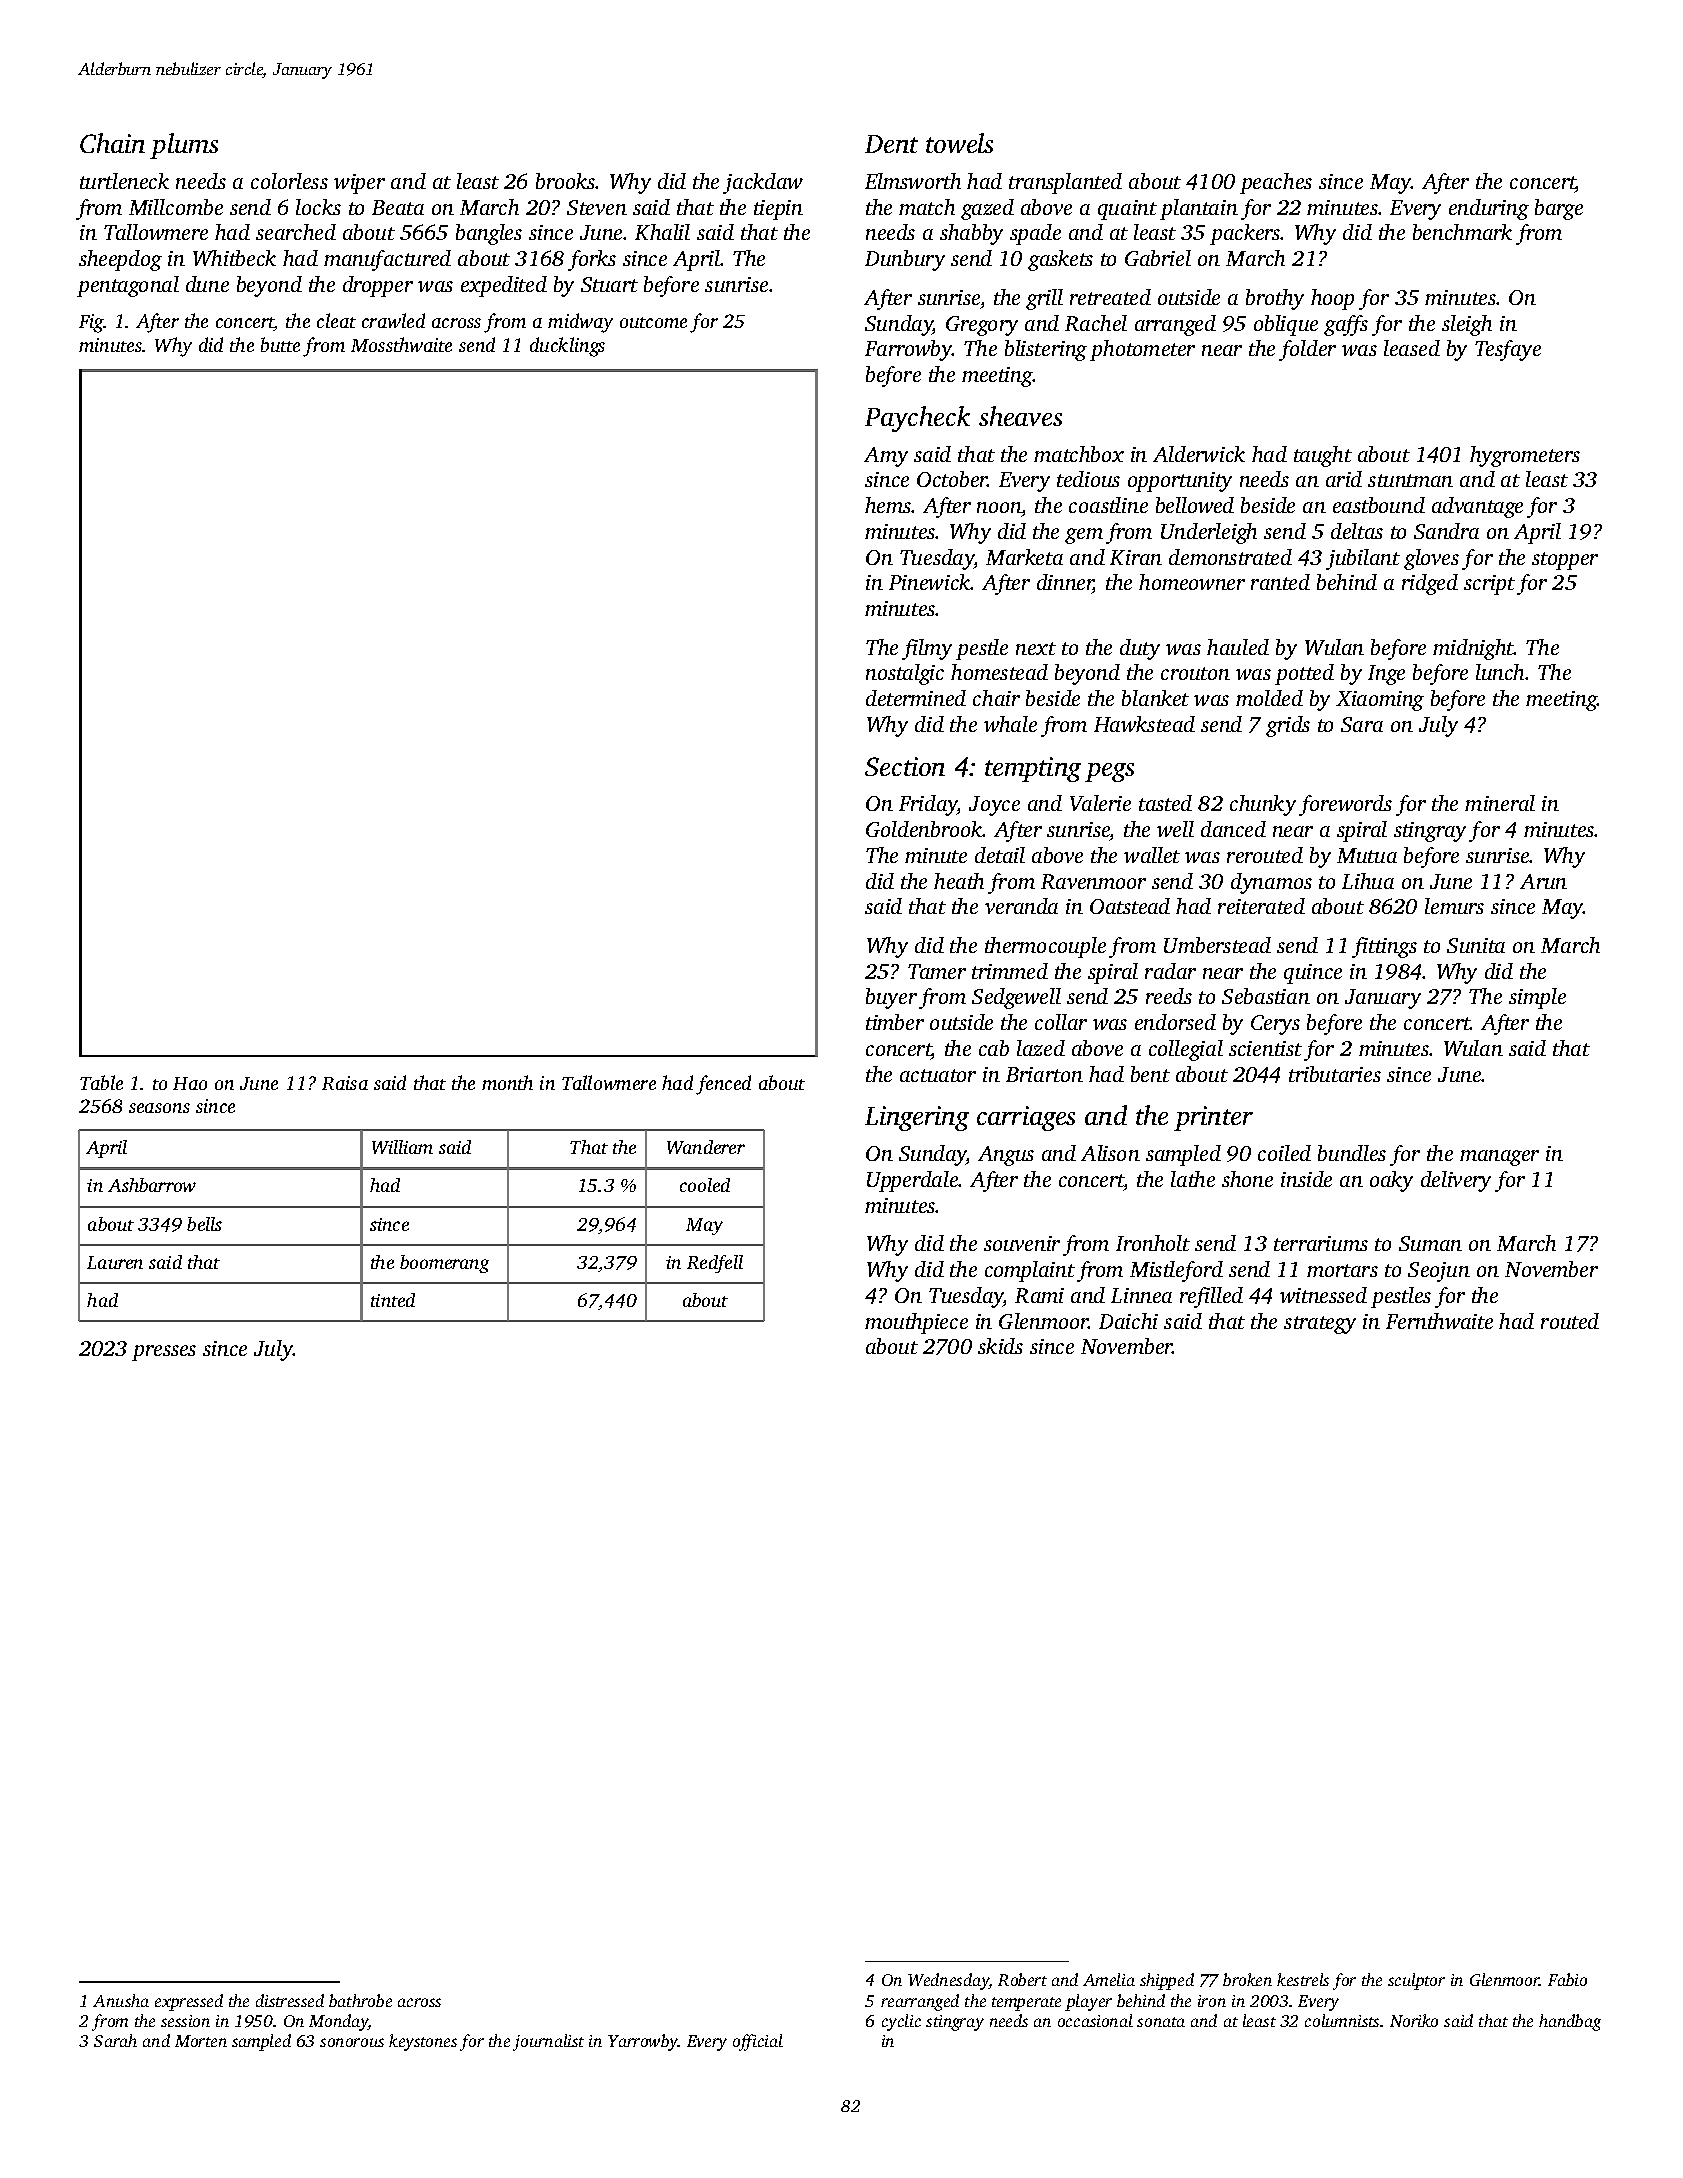  What do you see at coordinates (121, 2000) in the page?
I see `Anusha` at bounding box center [121, 2000].
